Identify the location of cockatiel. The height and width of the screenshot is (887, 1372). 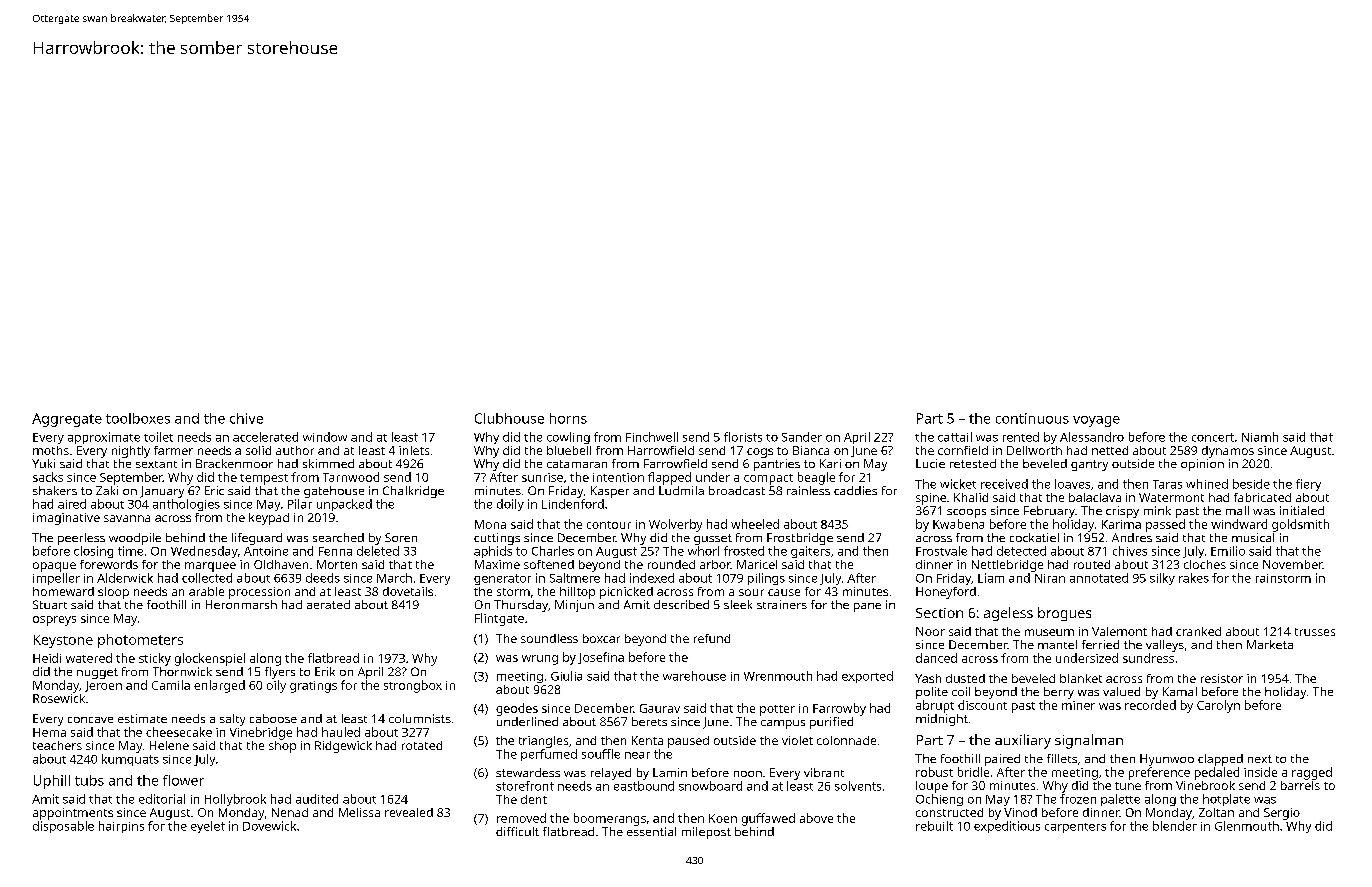
(1034, 537).
